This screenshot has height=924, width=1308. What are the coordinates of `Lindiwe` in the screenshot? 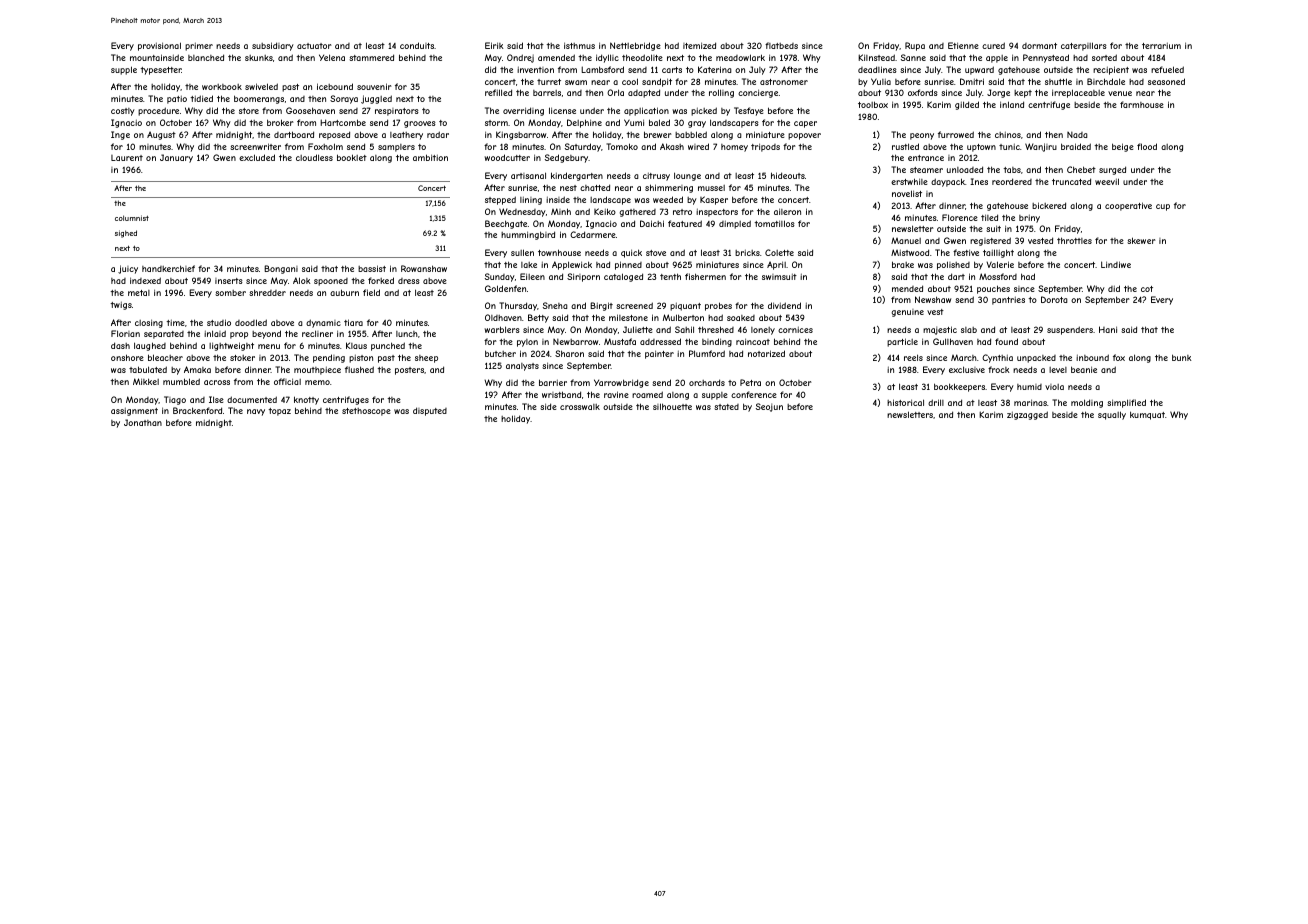 It's located at (1116, 264).
